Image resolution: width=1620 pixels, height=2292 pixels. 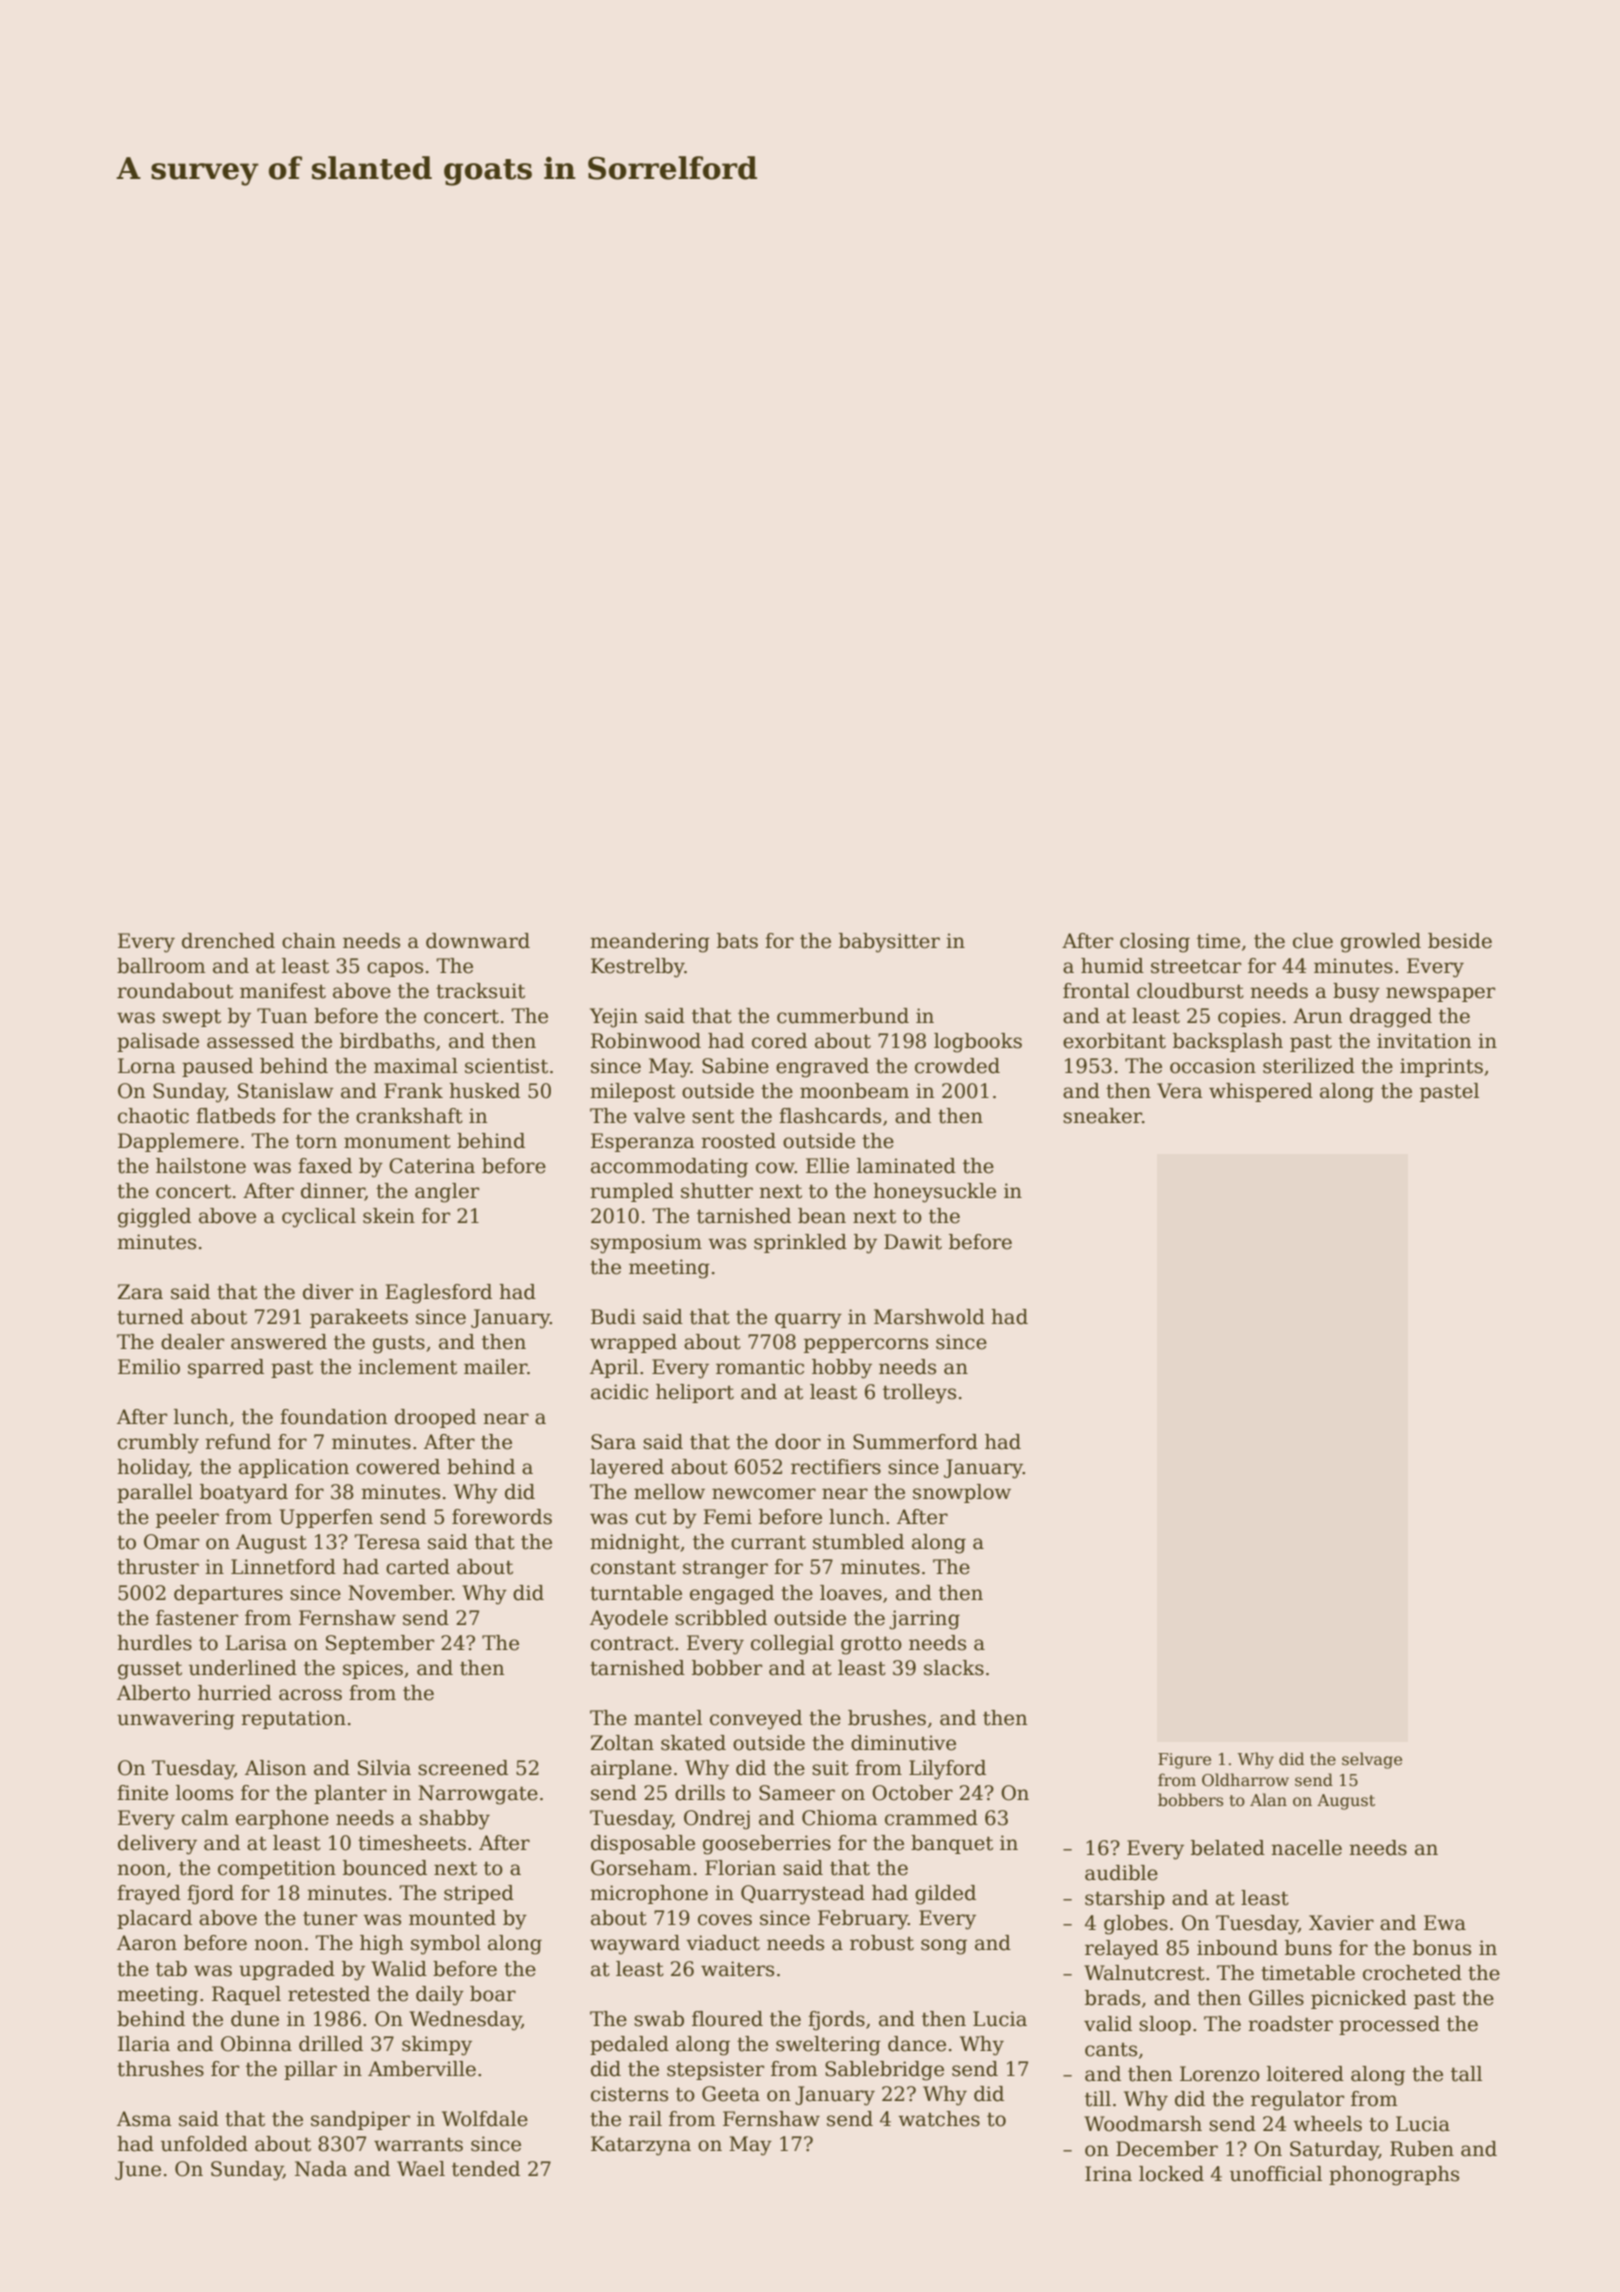 What do you see at coordinates (613, 1442) in the page?
I see `Sara` at bounding box center [613, 1442].
